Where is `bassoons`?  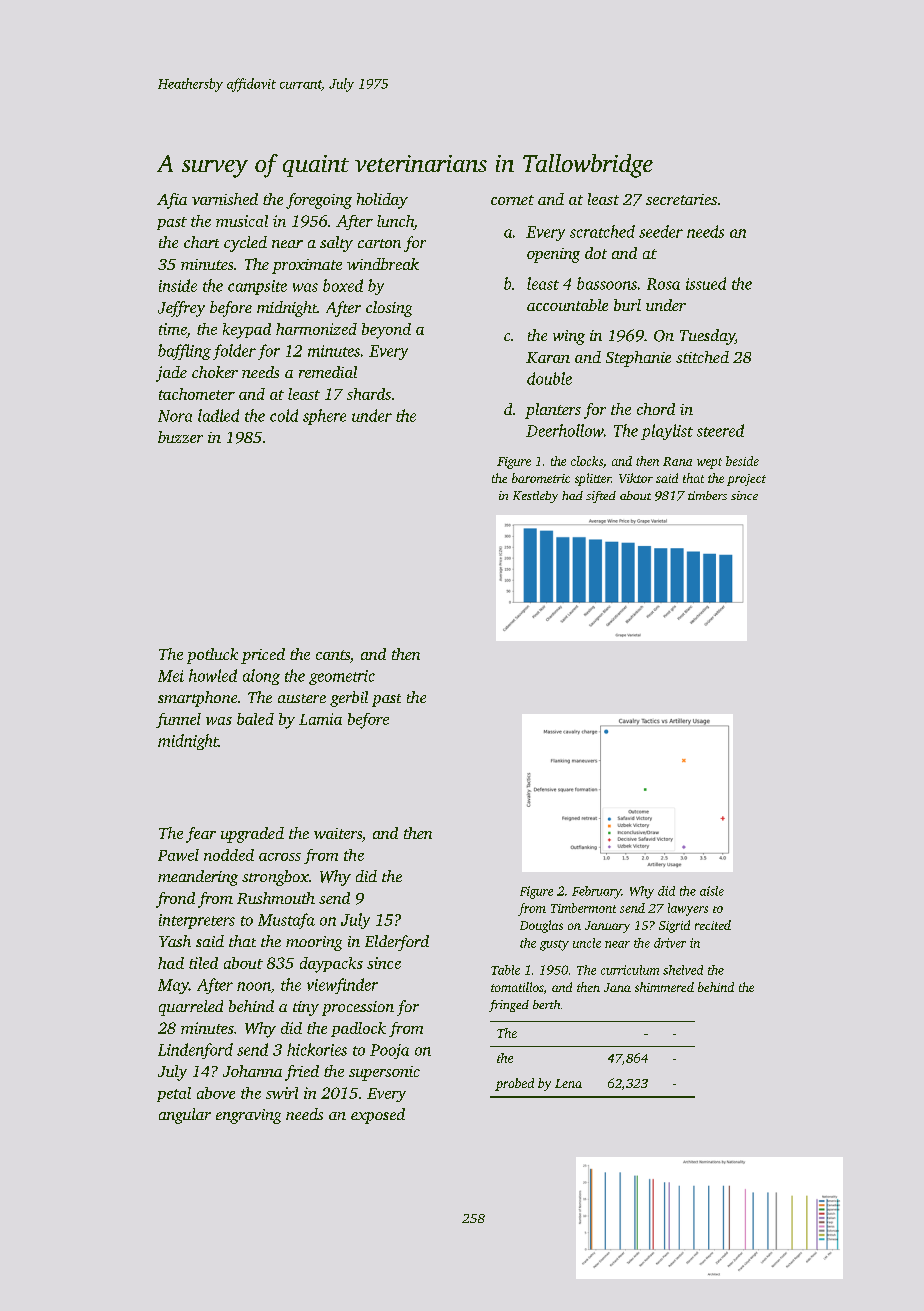 bassoons is located at coordinates (607, 283).
